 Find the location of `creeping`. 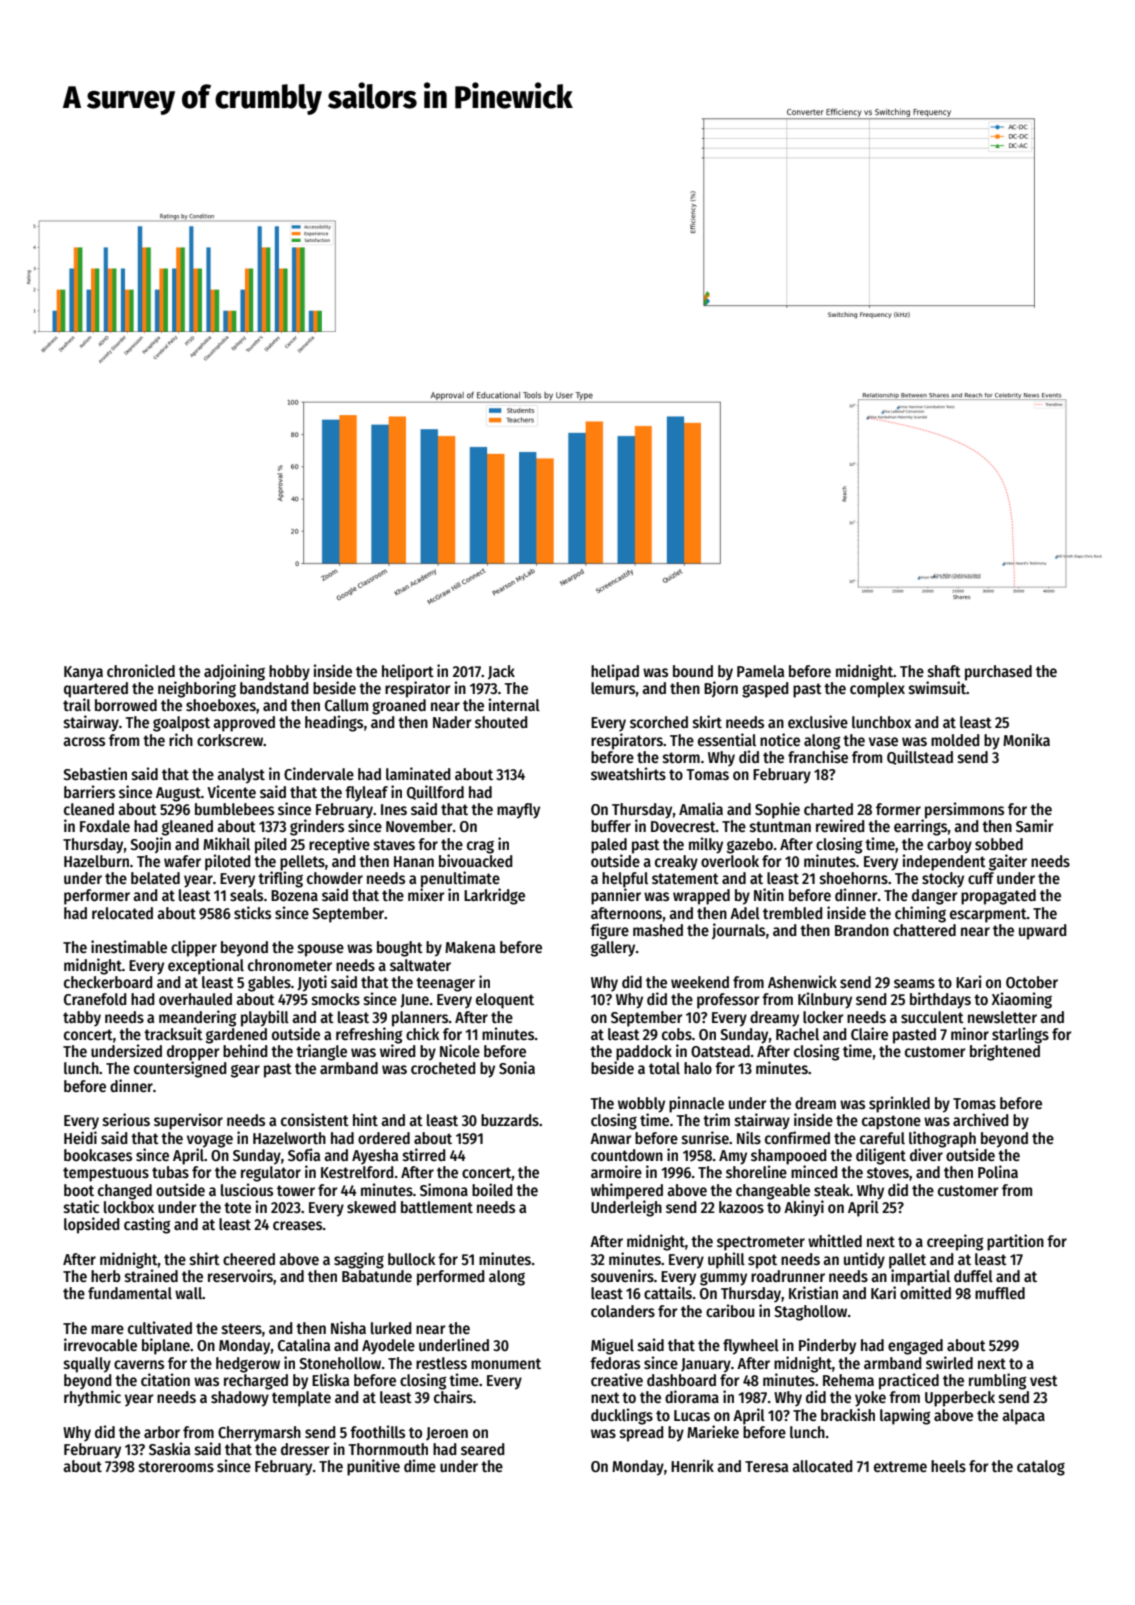

creeping is located at coordinates (955, 1242).
